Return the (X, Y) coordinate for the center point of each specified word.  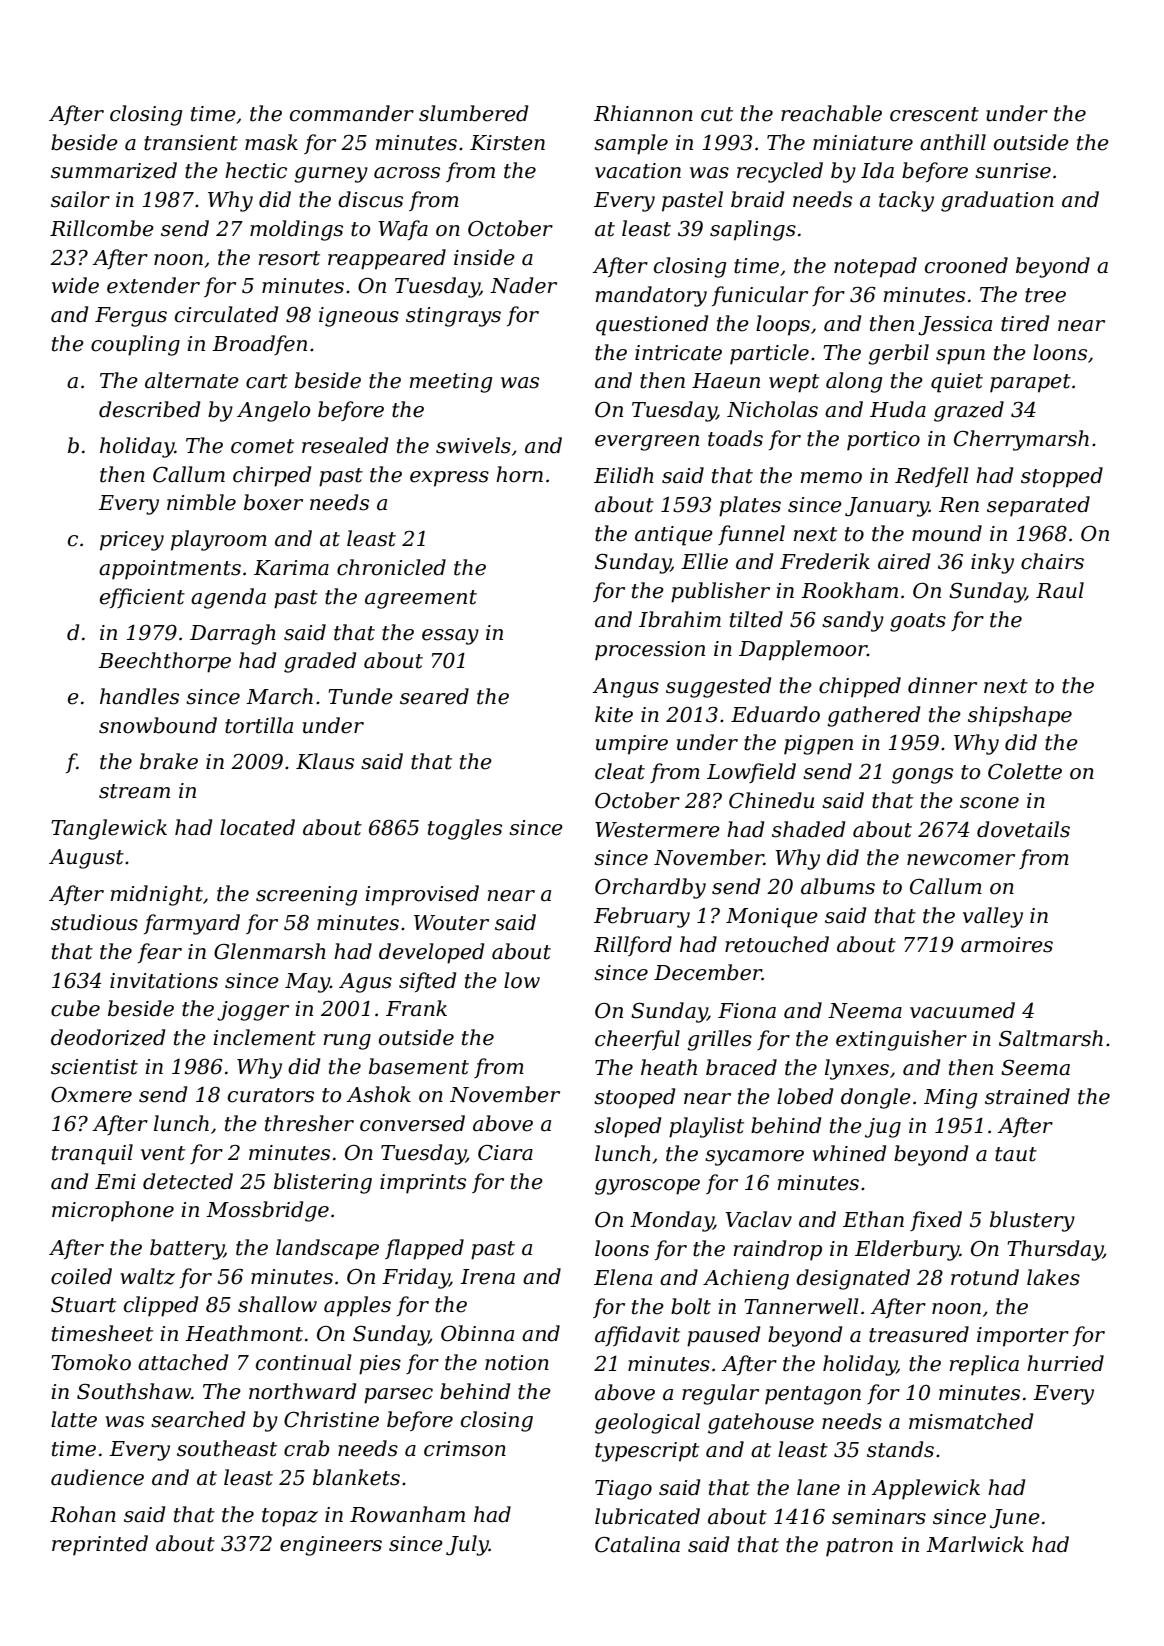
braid (757, 199)
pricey (132, 541)
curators (271, 1095)
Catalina (637, 1544)
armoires (1007, 945)
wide (75, 285)
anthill (953, 142)
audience (97, 1477)
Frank (416, 1008)
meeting (451, 383)
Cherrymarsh (1021, 440)
